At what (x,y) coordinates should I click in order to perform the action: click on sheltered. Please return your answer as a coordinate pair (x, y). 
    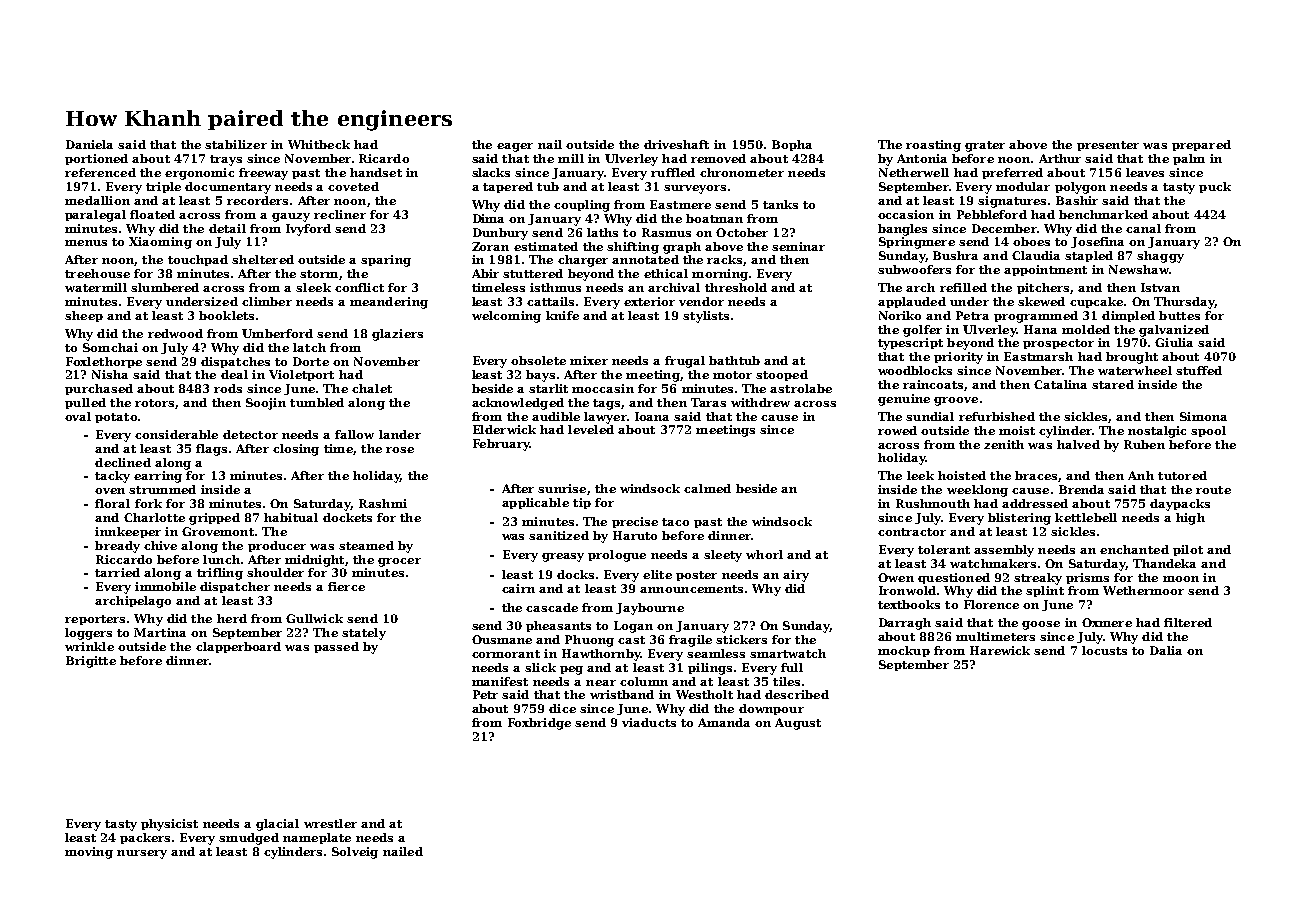
    Looking at the image, I should click on (263, 259).
